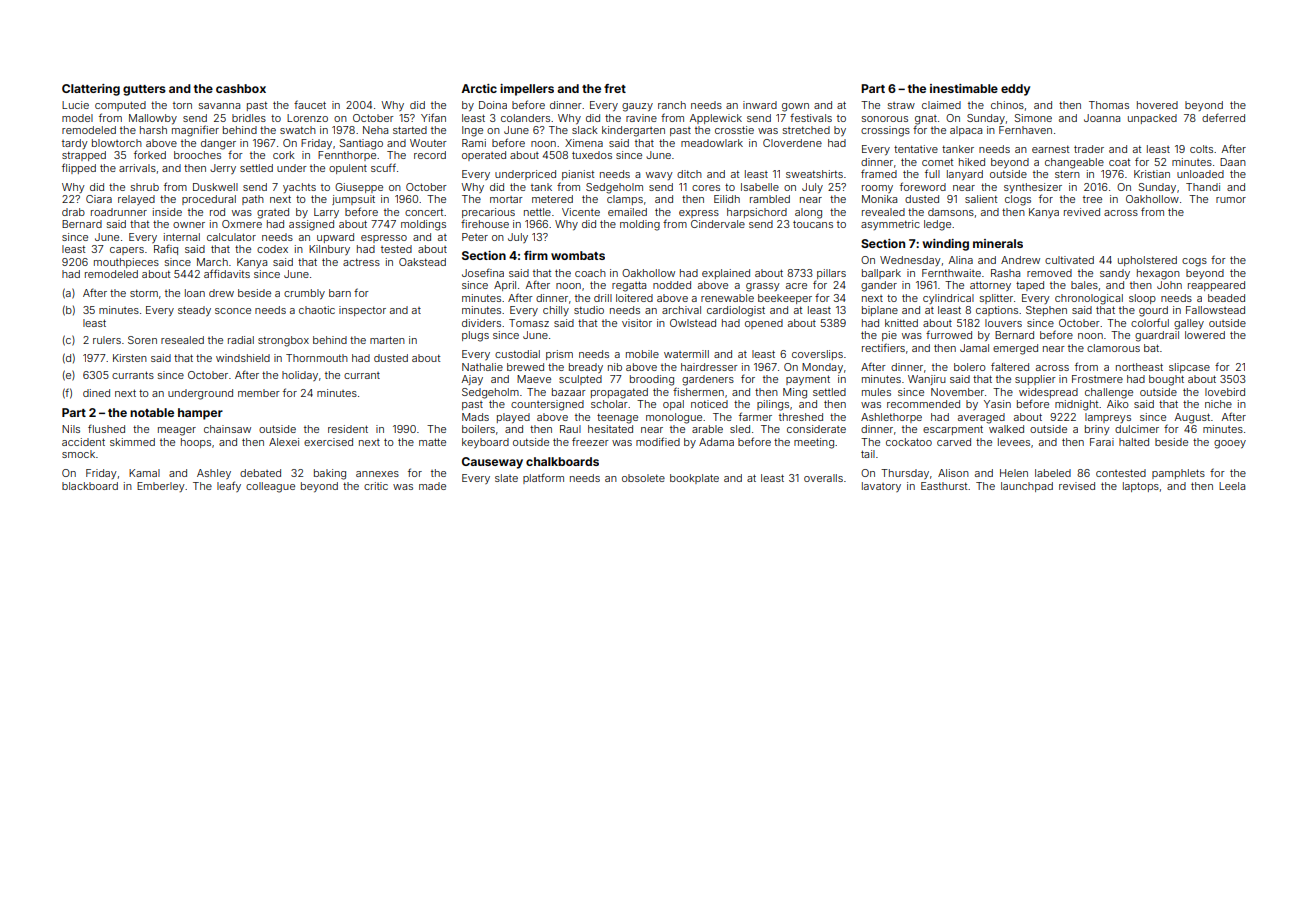 This page has height=924, width=1308. I want to click on regatta, so click(629, 286).
